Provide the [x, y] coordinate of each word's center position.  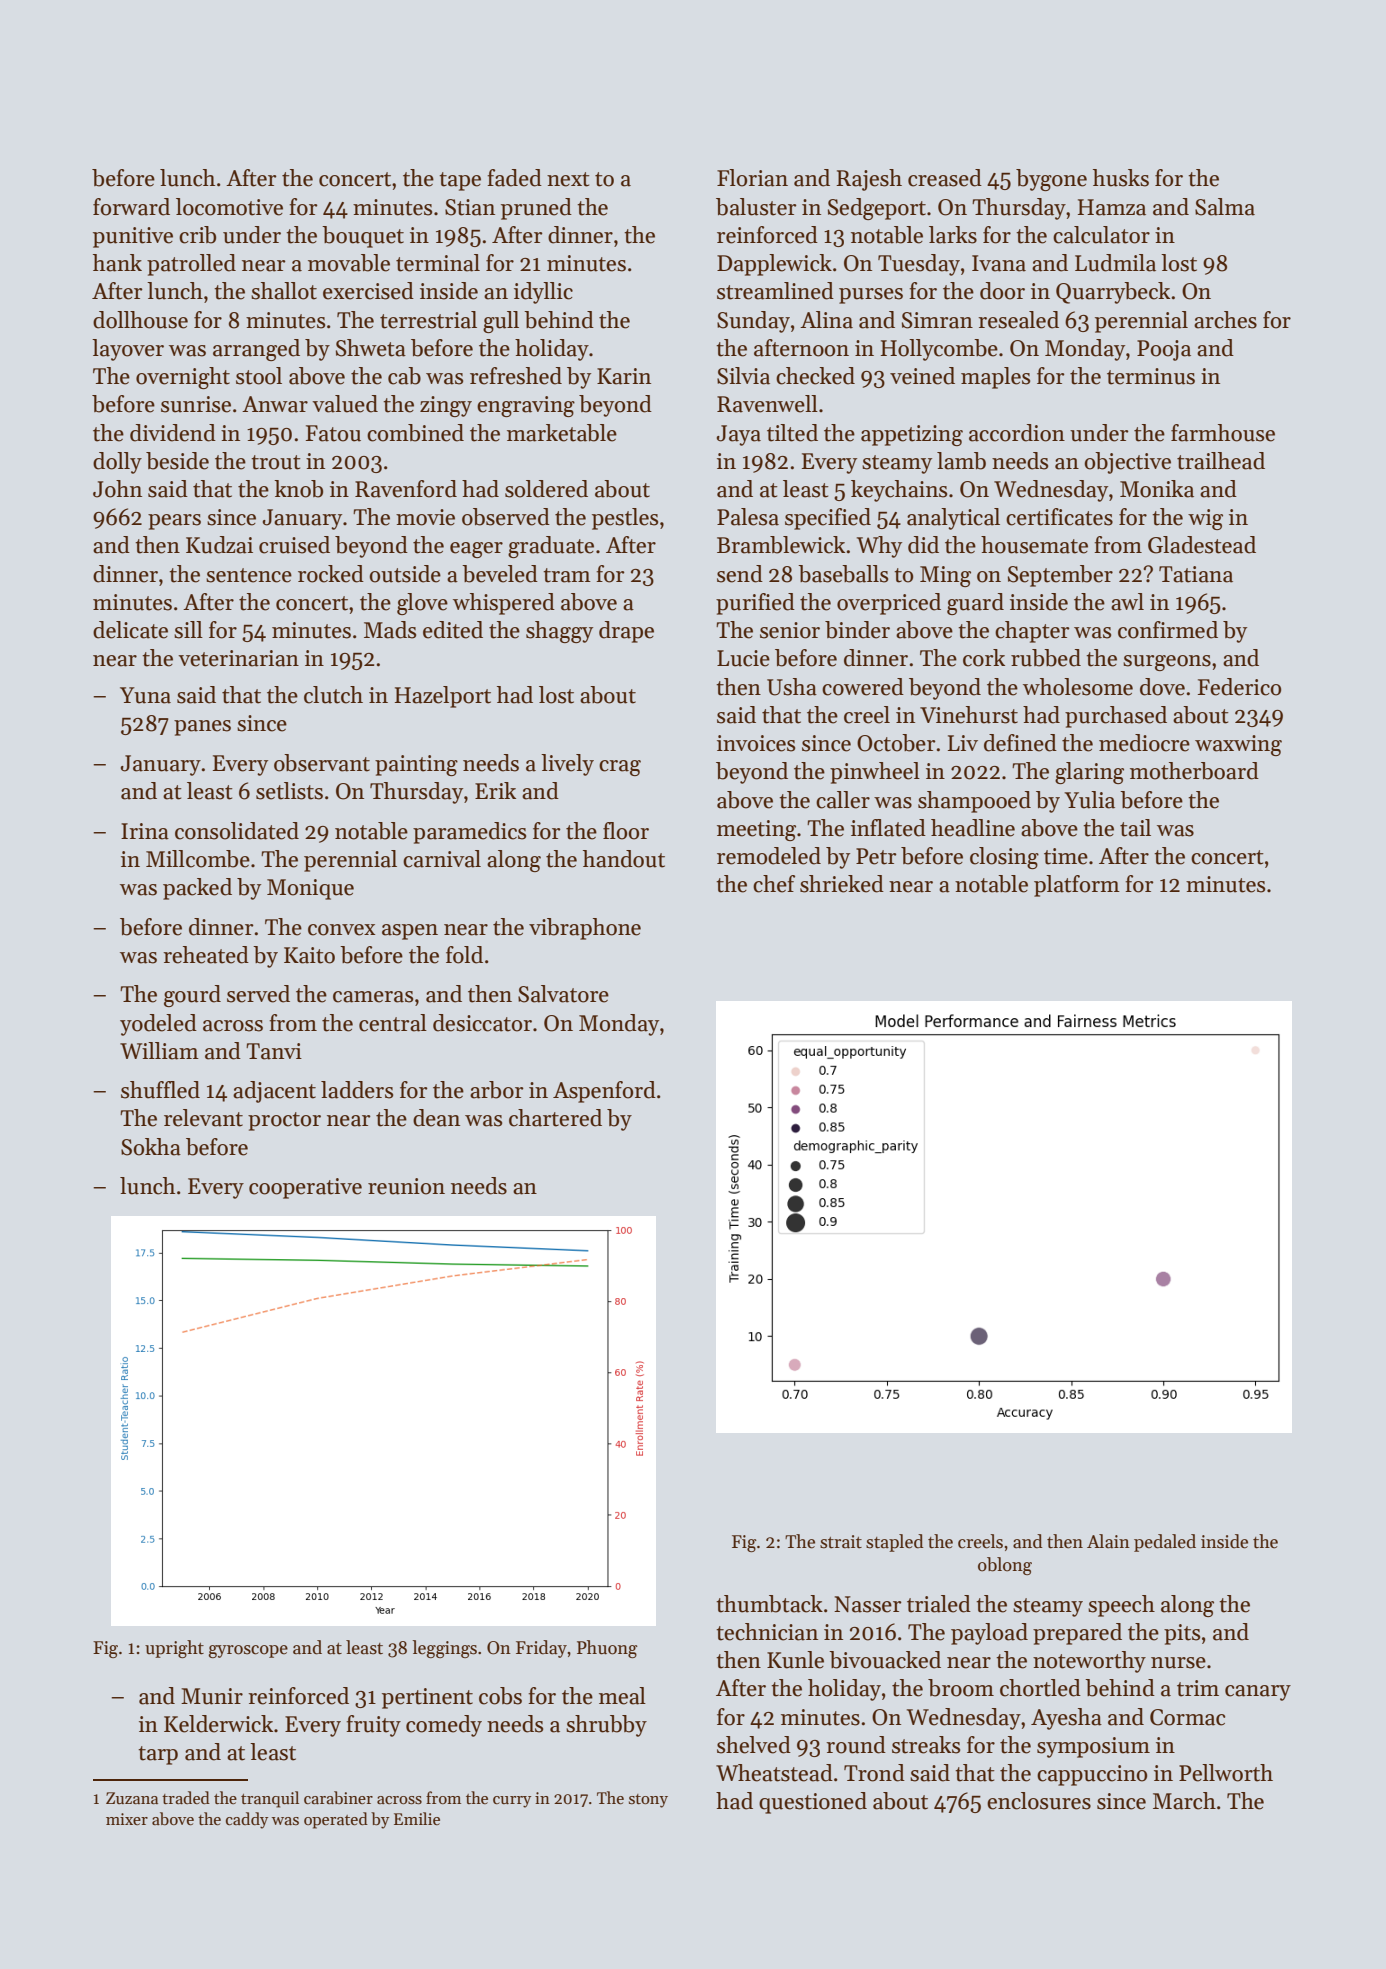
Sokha [151, 1147]
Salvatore [563, 994]
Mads [390, 630]
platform [1077, 886]
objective [1127, 463]
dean [436, 1118]
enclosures [1039, 1801]
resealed [1018, 320]
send [740, 574]
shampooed [974, 802]
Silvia [743, 376]
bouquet [363, 237]
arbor [497, 1090]
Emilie [417, 1818]
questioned [813, 1803]
